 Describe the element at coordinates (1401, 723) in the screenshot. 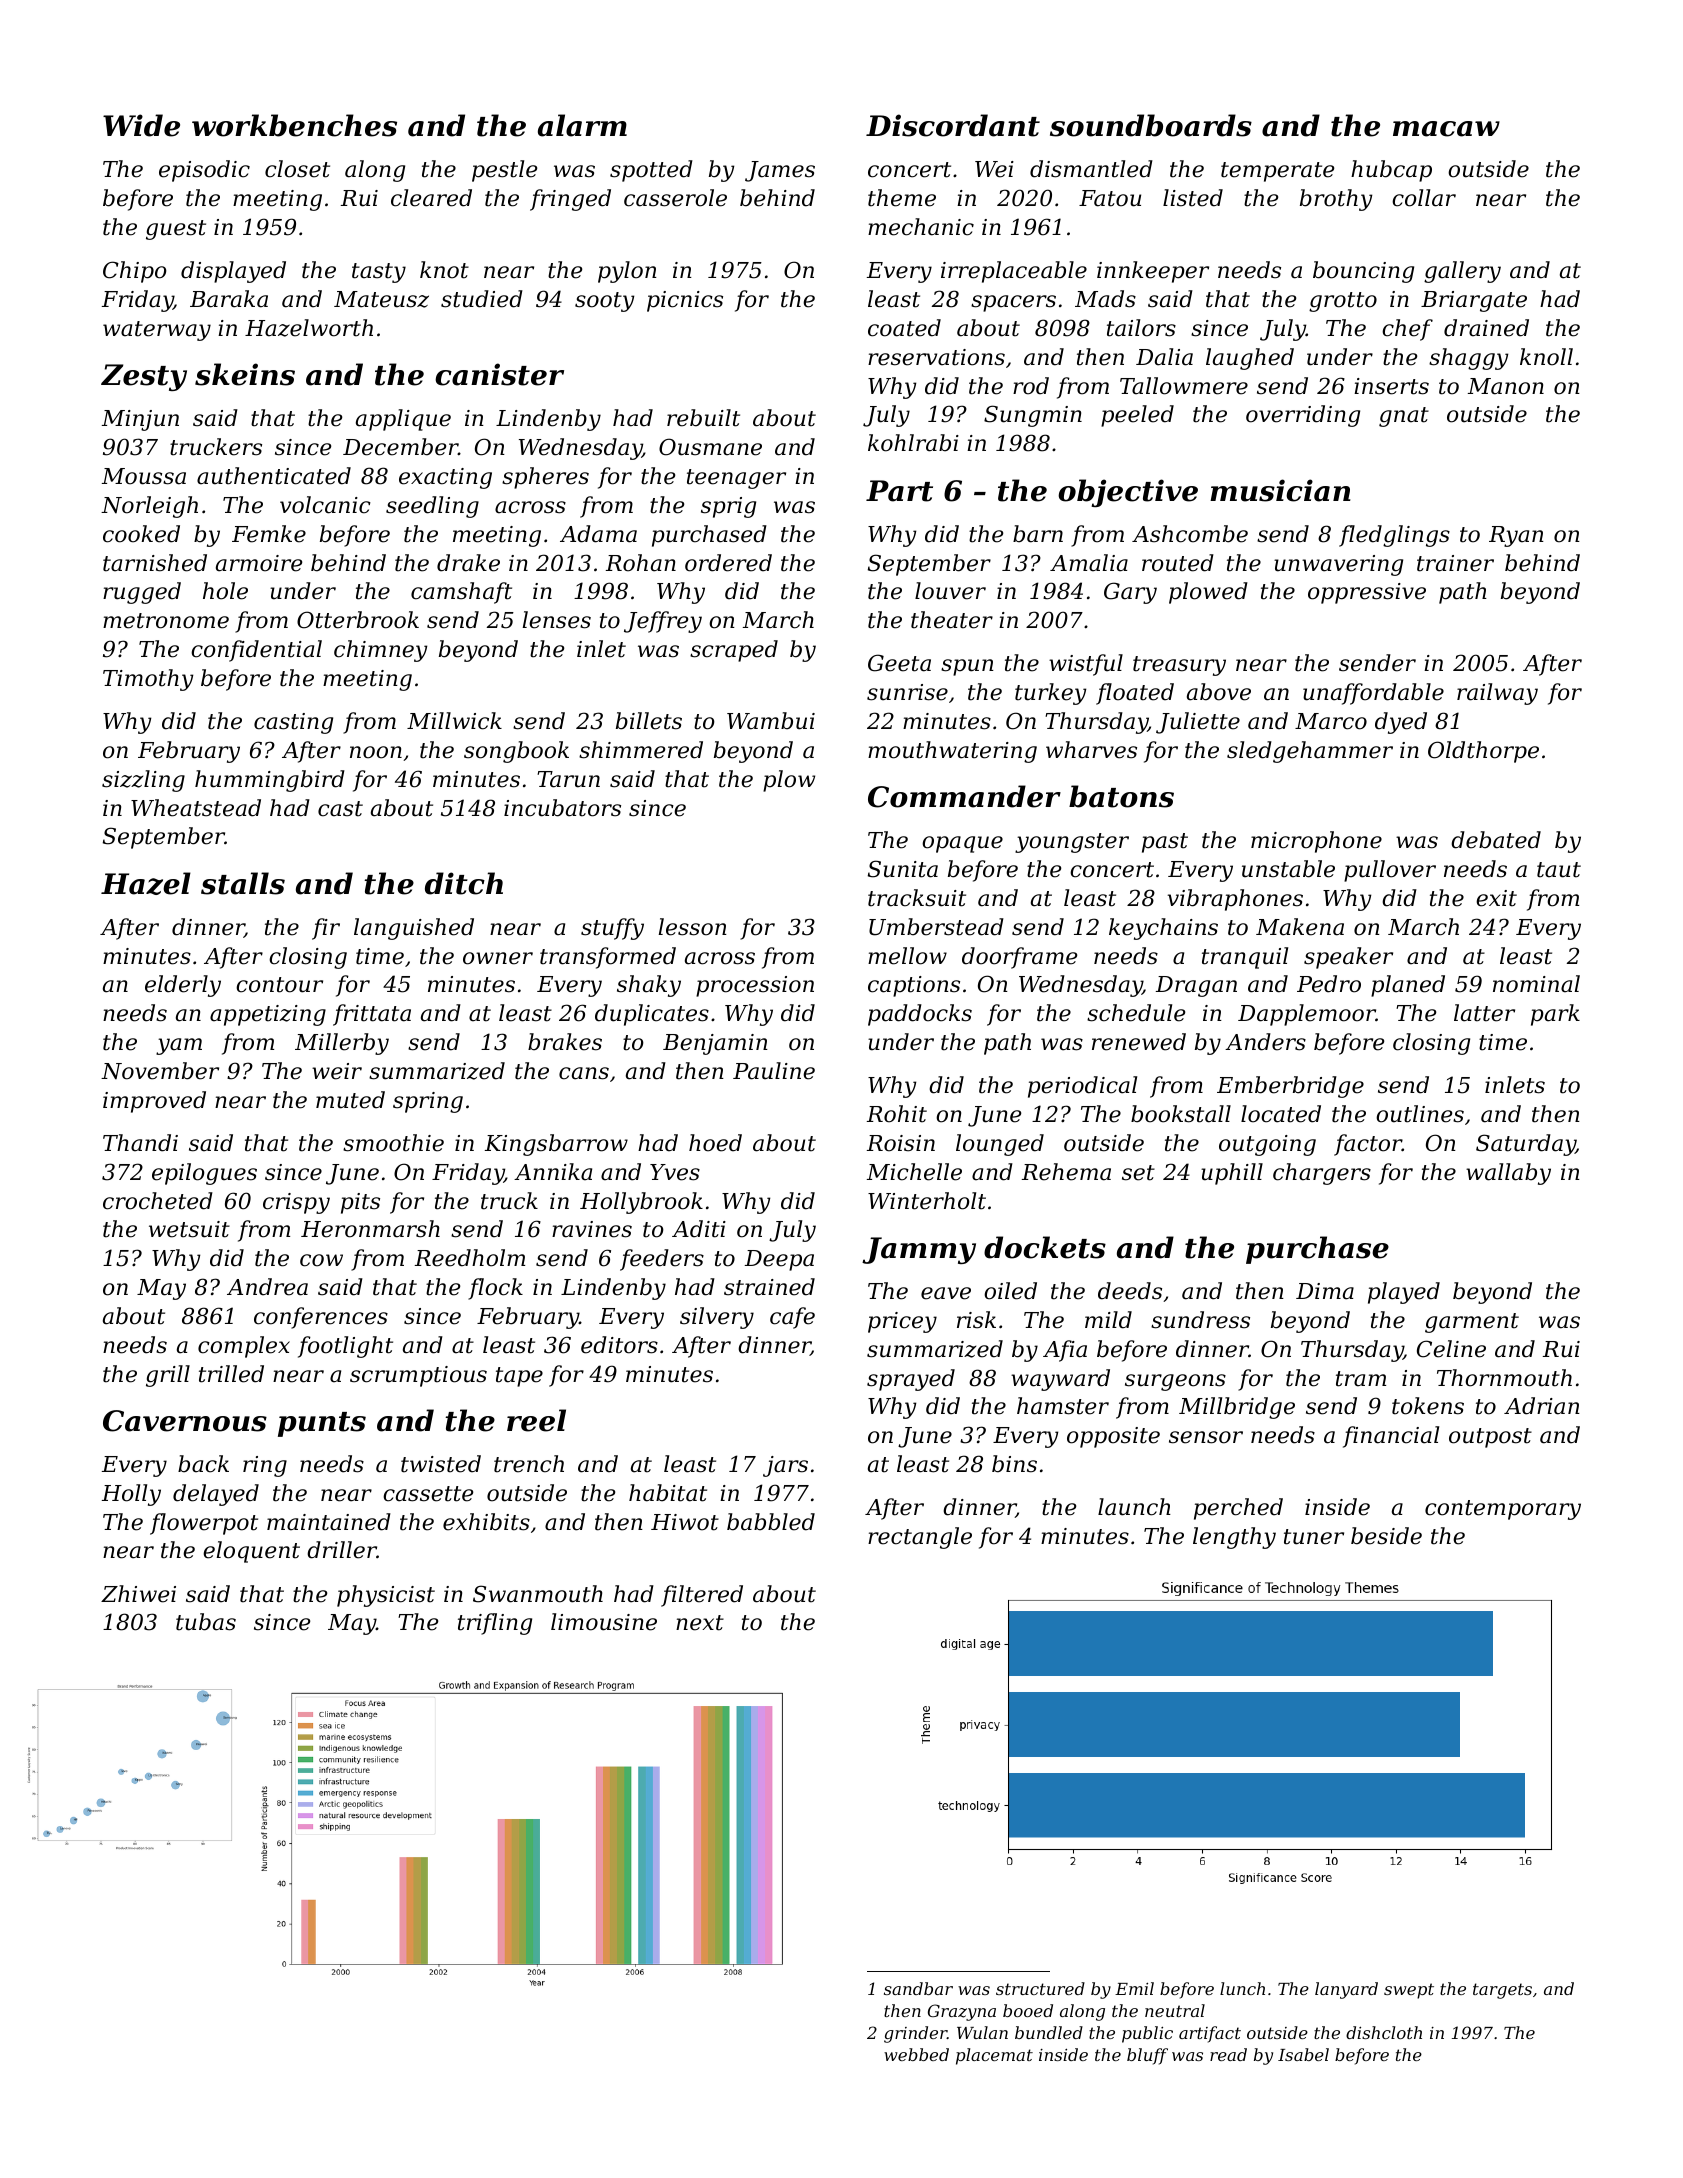

I see `dyed` at that location.
